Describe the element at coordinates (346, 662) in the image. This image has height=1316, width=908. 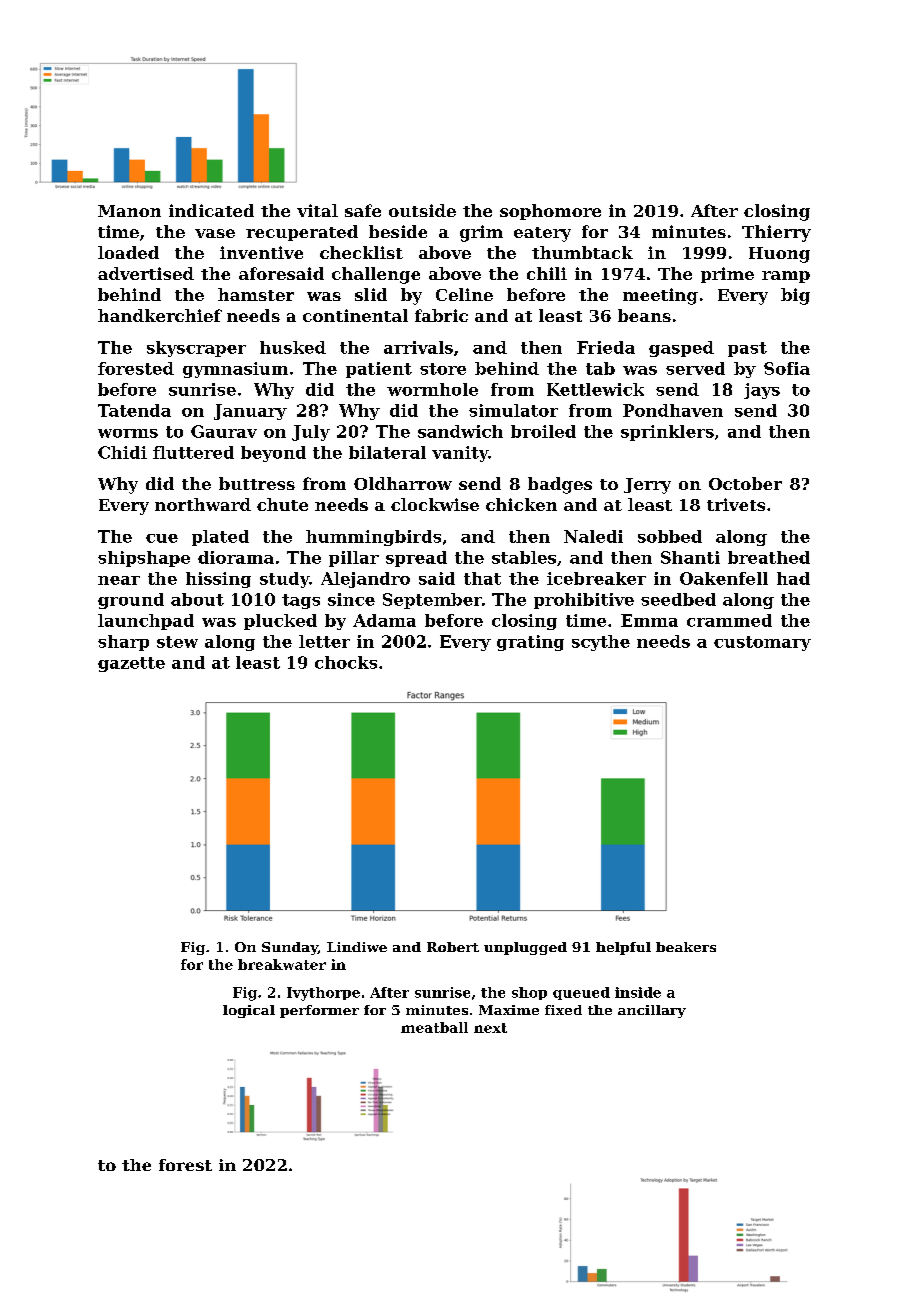
I see `chocks` at that location.
